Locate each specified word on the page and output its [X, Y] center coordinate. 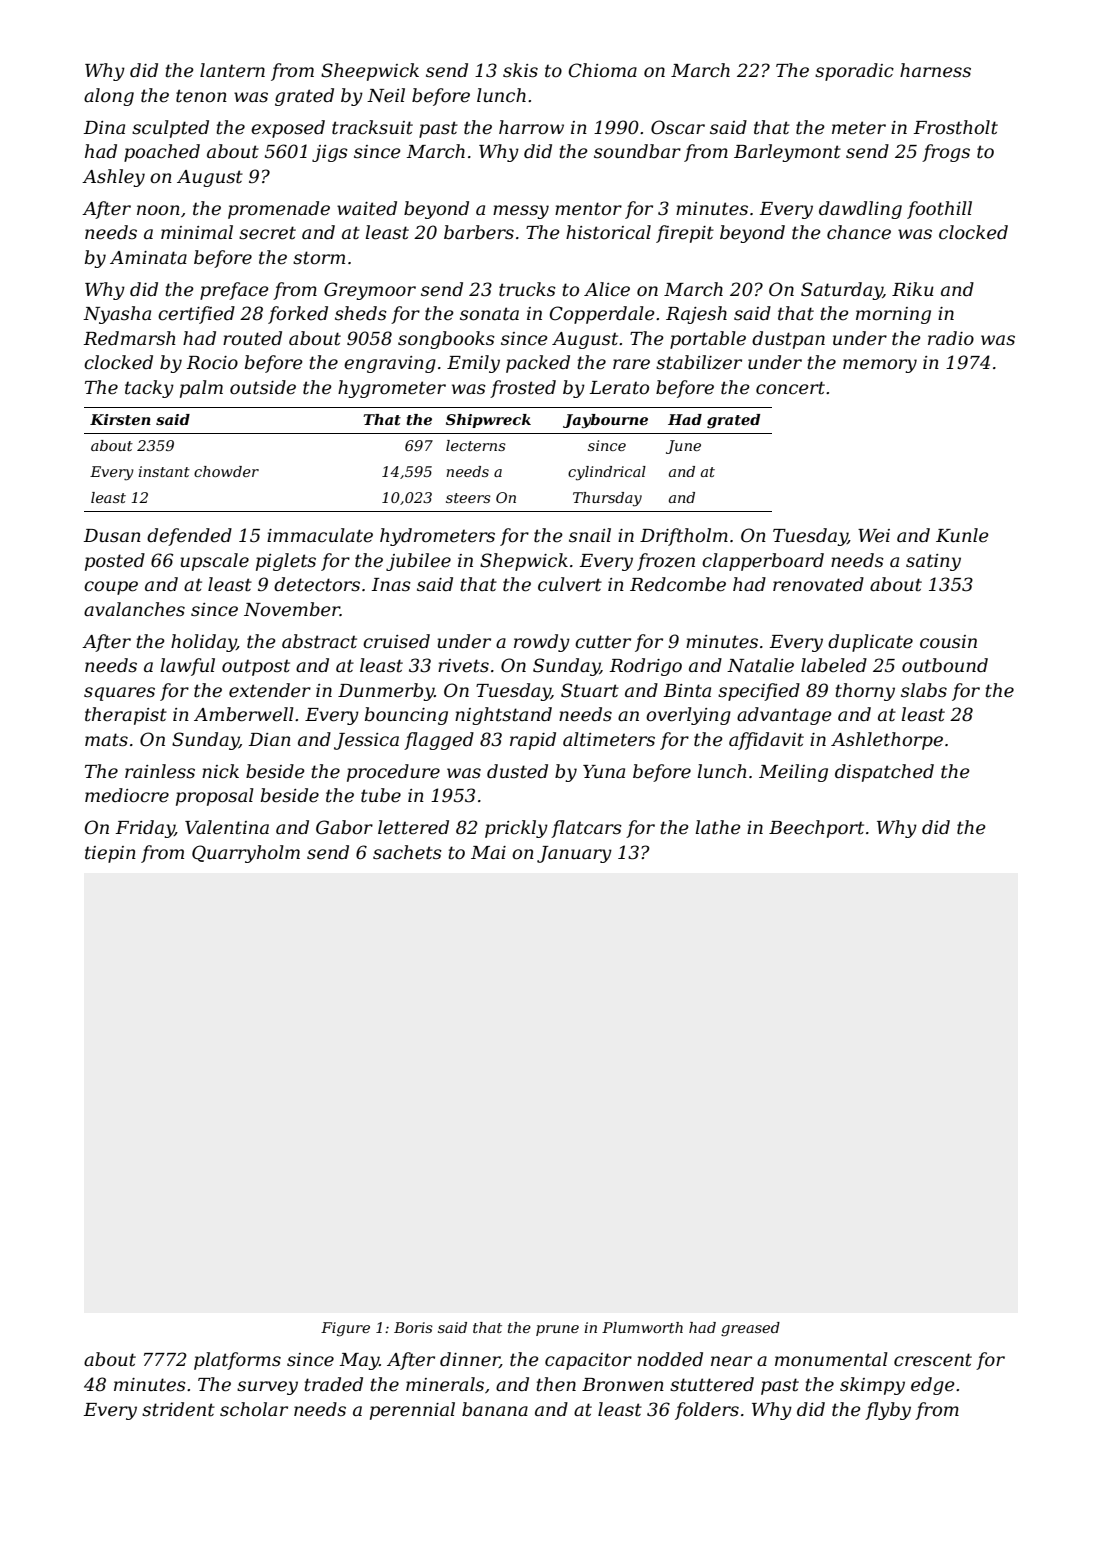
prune [557, 1330]
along [109, 97]
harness [935, 70]
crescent [933, 1360]
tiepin [110, 854]
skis [520, 70]
